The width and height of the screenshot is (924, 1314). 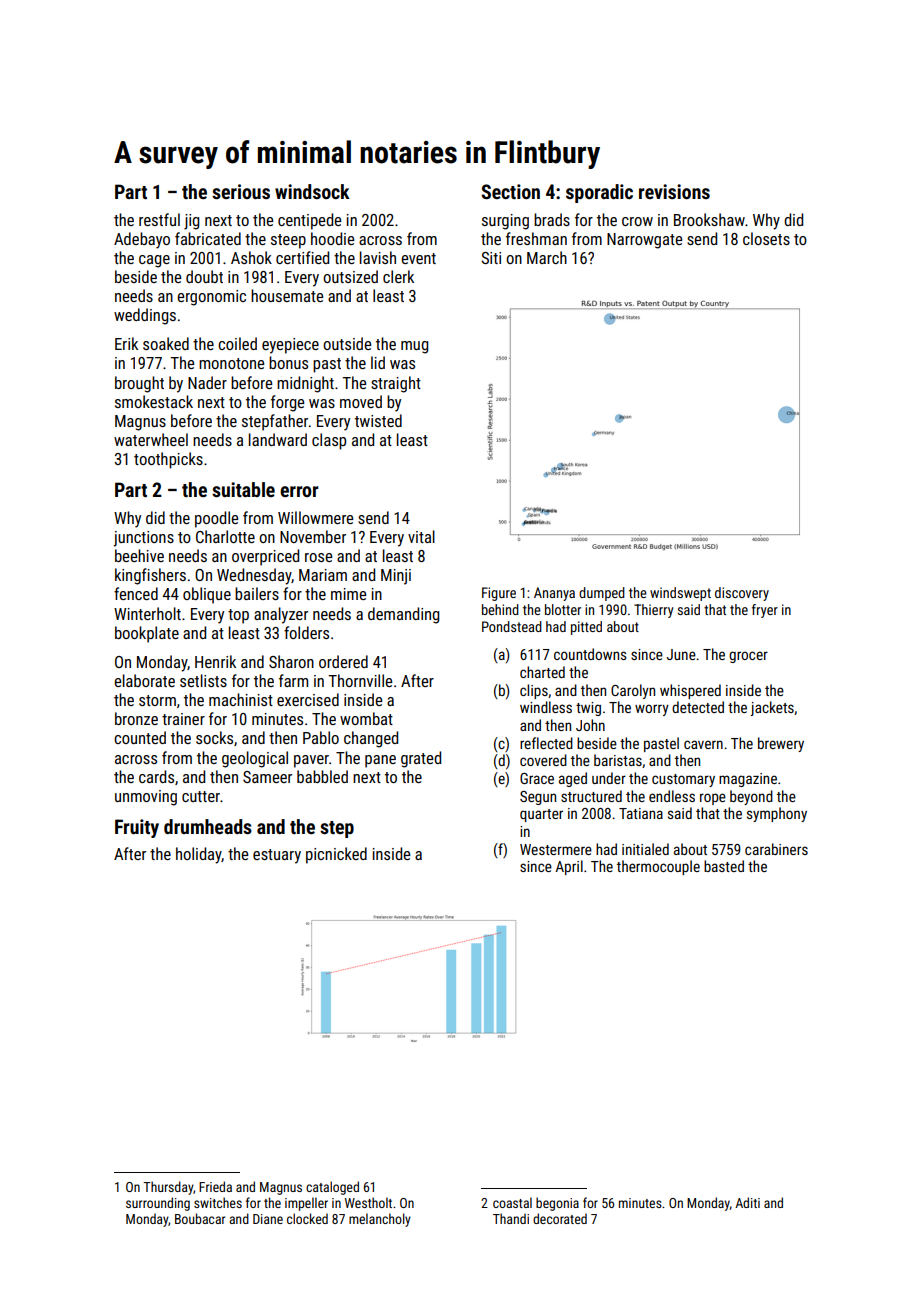 I want to click on coastal, so click(x=512, y=1202).
